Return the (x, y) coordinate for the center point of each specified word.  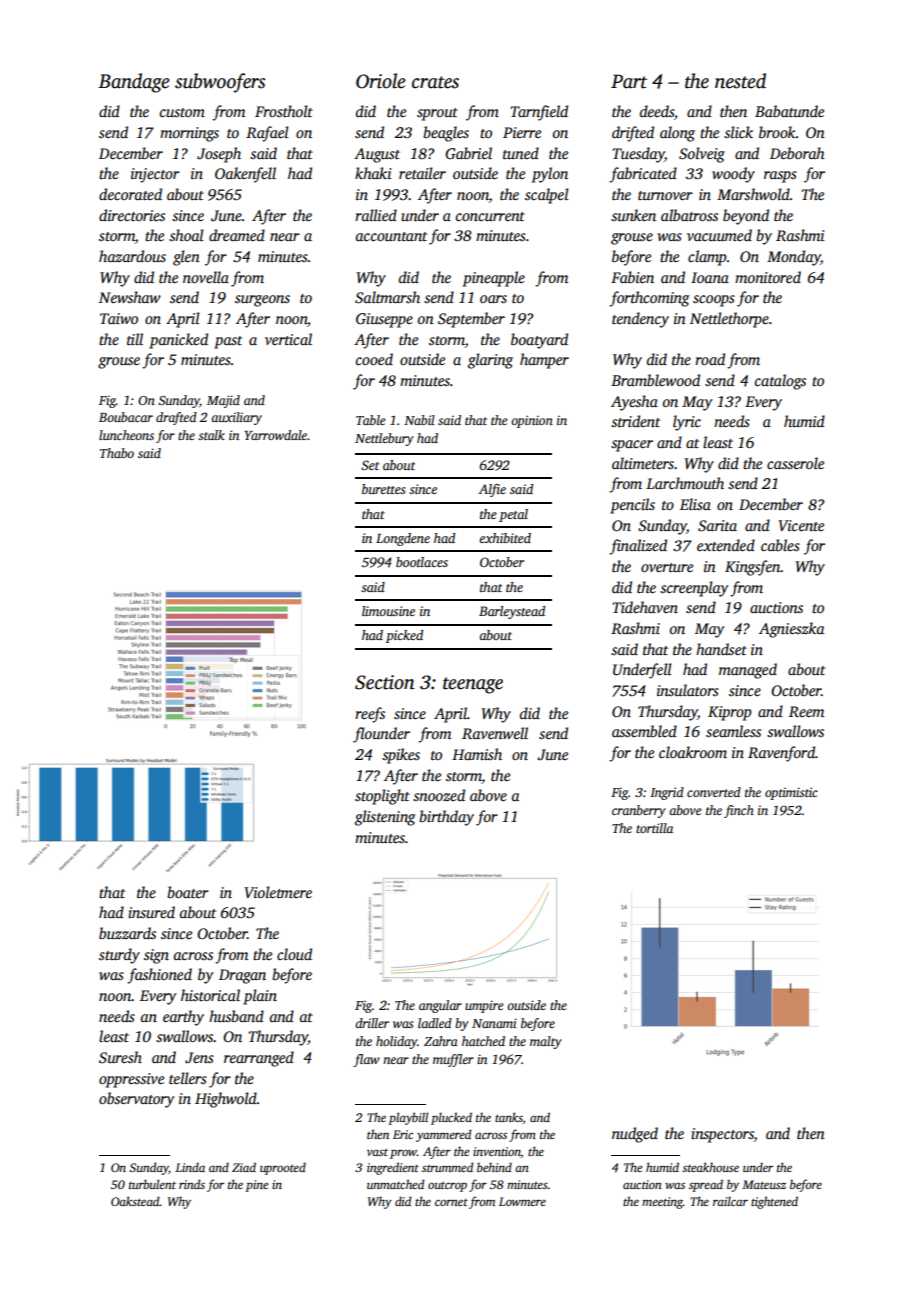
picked (404, 636)
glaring (490, 361)
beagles (446, 134)
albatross (689, 215)
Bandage (134, 83)
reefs (370, 715)
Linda (190, 1167)
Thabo (117, 453)
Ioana (710, 277)
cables (780, 545)
